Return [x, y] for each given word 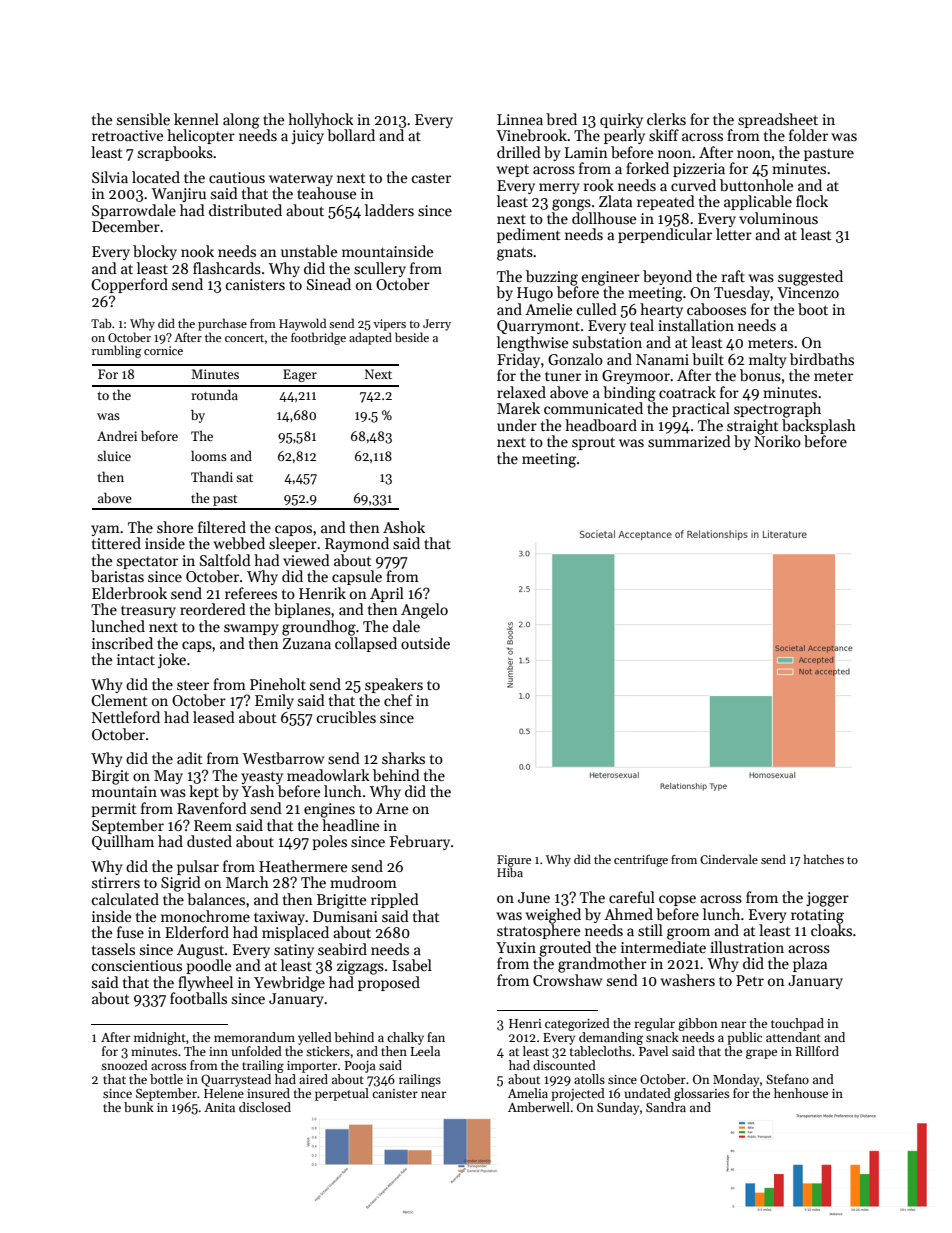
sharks [403, 758]
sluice [114, 455]
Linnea [520, 119]
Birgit [110, 777]
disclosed [265, 1107]
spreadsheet [778, 120]
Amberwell [539, 1107]
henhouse [801, 1093]
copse [677, 900]
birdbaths [822, 359]
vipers [389, 325]
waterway [301, 180]
